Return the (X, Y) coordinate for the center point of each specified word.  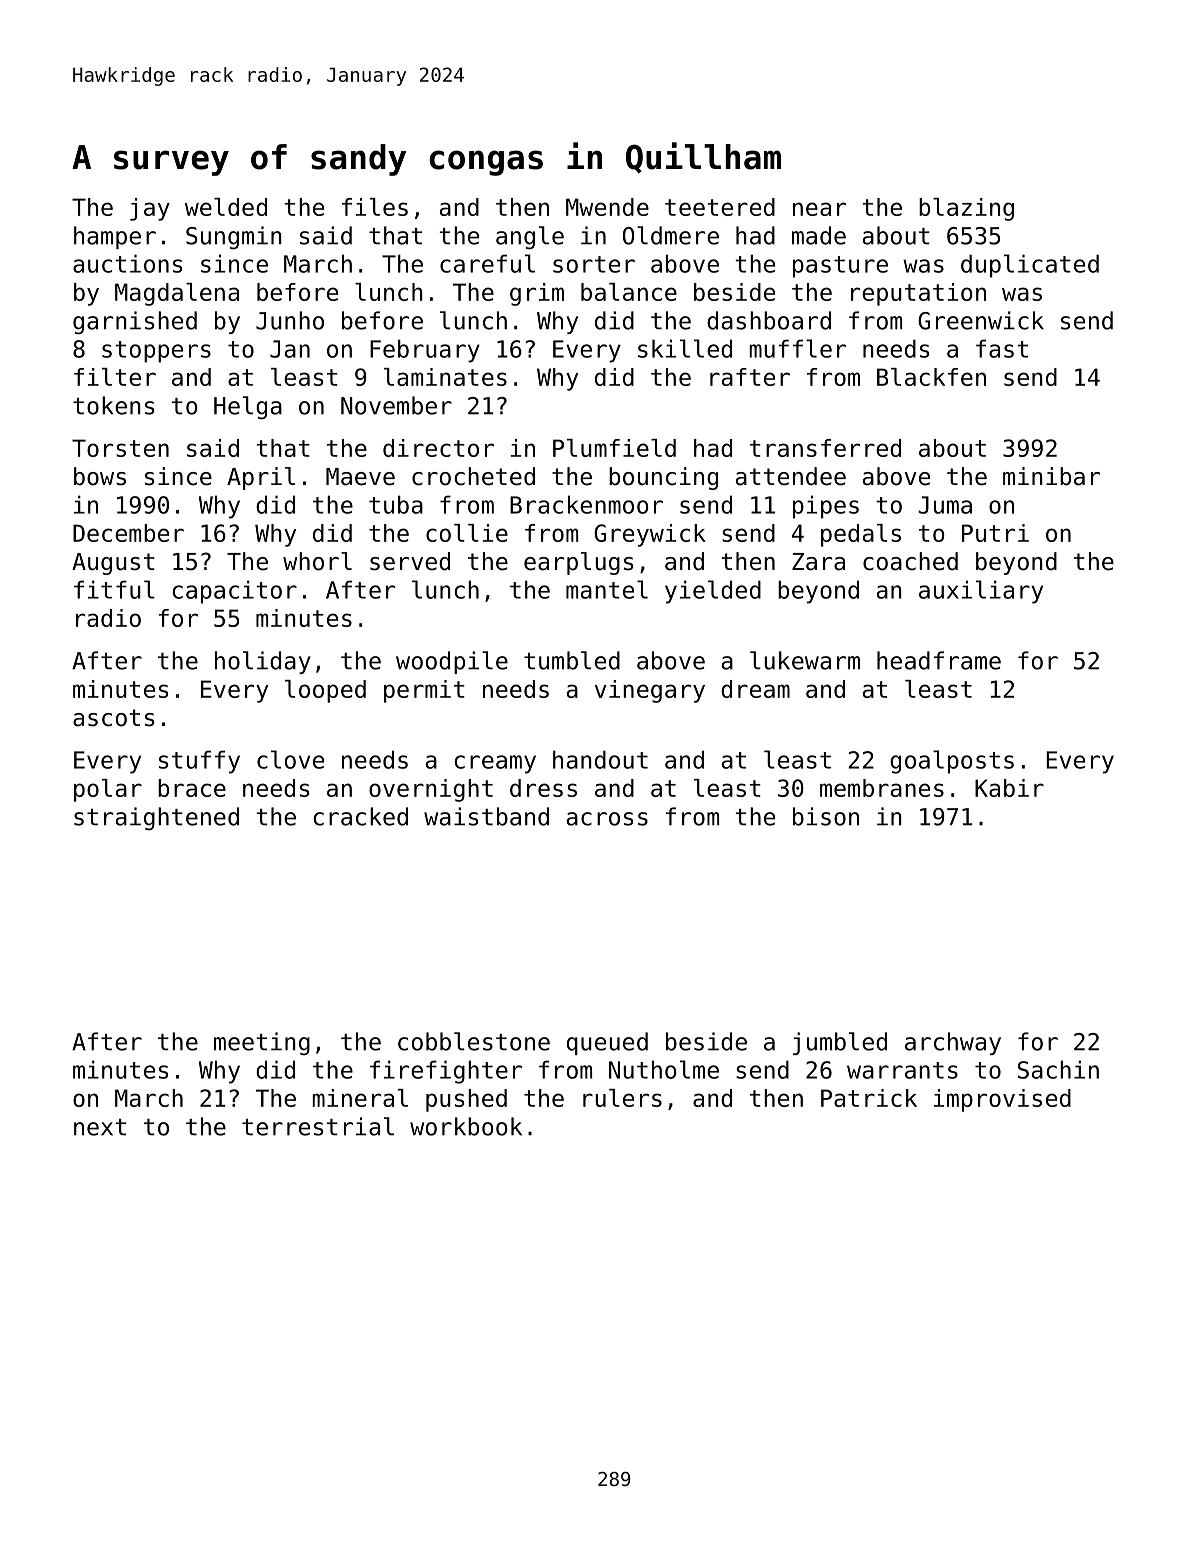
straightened (156, 818)
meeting (262, 1043)
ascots (113, 718)
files (375, 207)
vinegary (650, 691)
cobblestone (474, 1041)
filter (115, 377)
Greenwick (981, 320)
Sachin (1058, 1069)
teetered (720, 207)
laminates (445, 377)
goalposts (952, 762)
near (819, 209)
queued (607, 1043)
